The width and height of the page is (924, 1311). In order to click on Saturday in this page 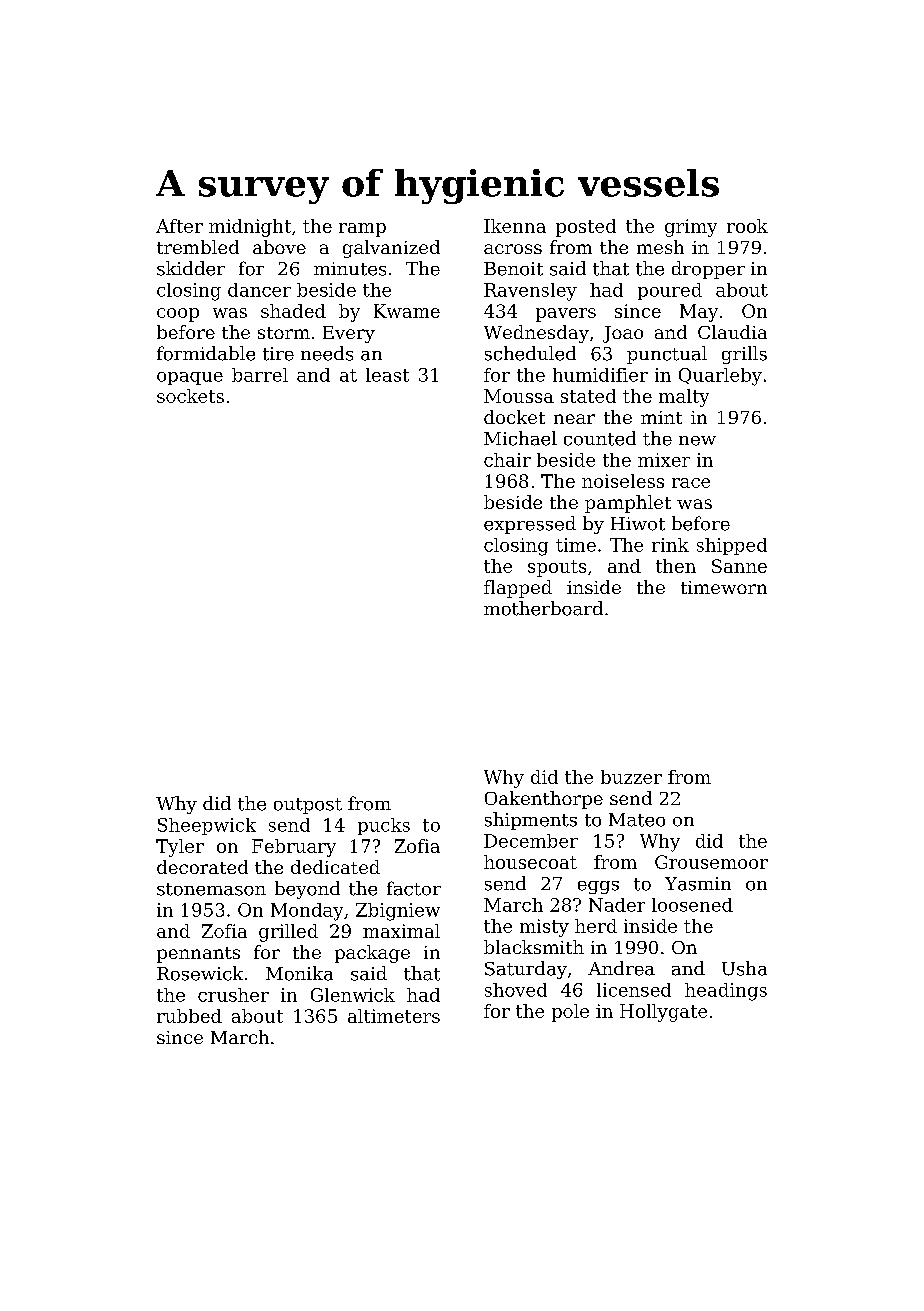, I will do `click(526, 970)`.
